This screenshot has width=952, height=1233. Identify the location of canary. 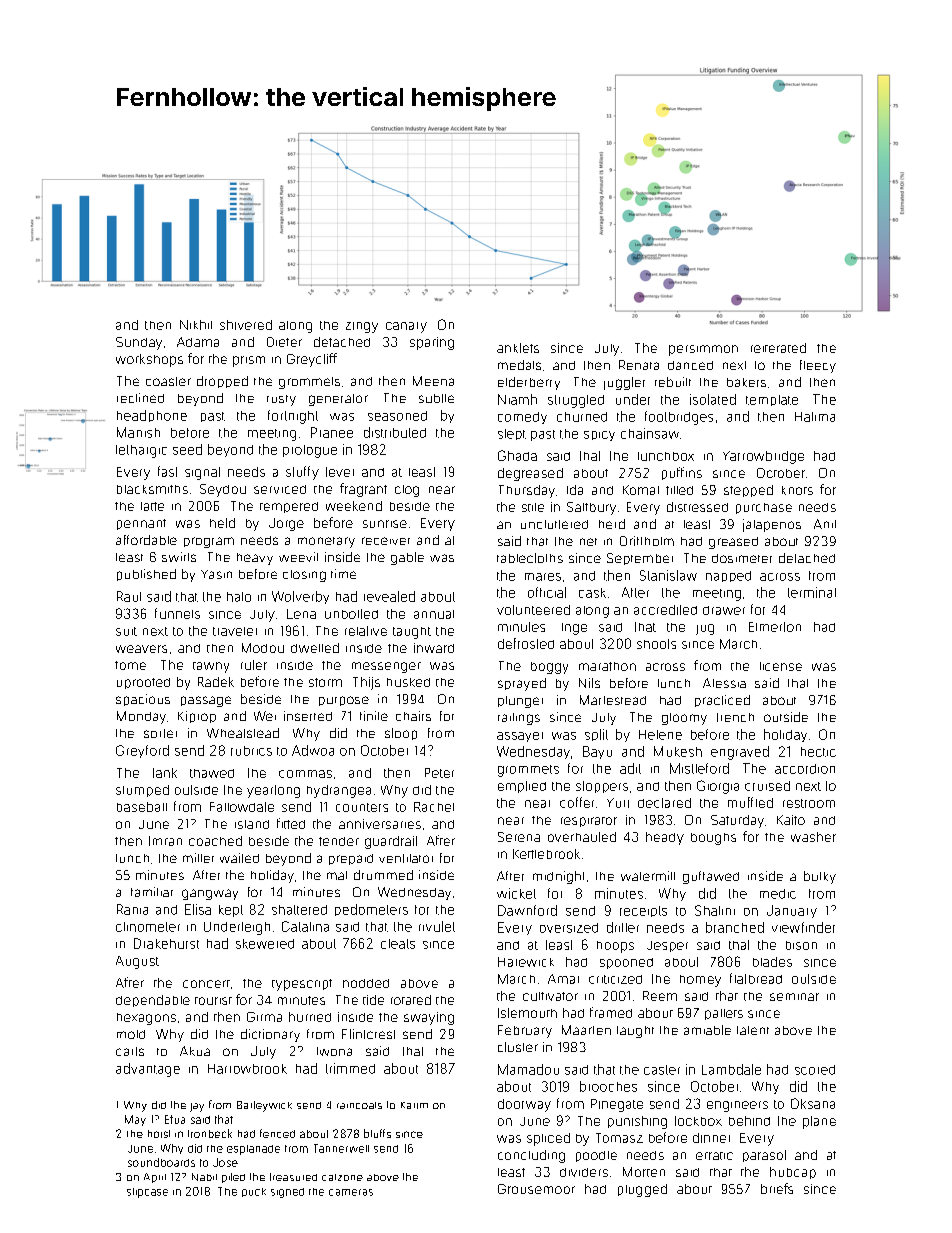
(406, 327).
